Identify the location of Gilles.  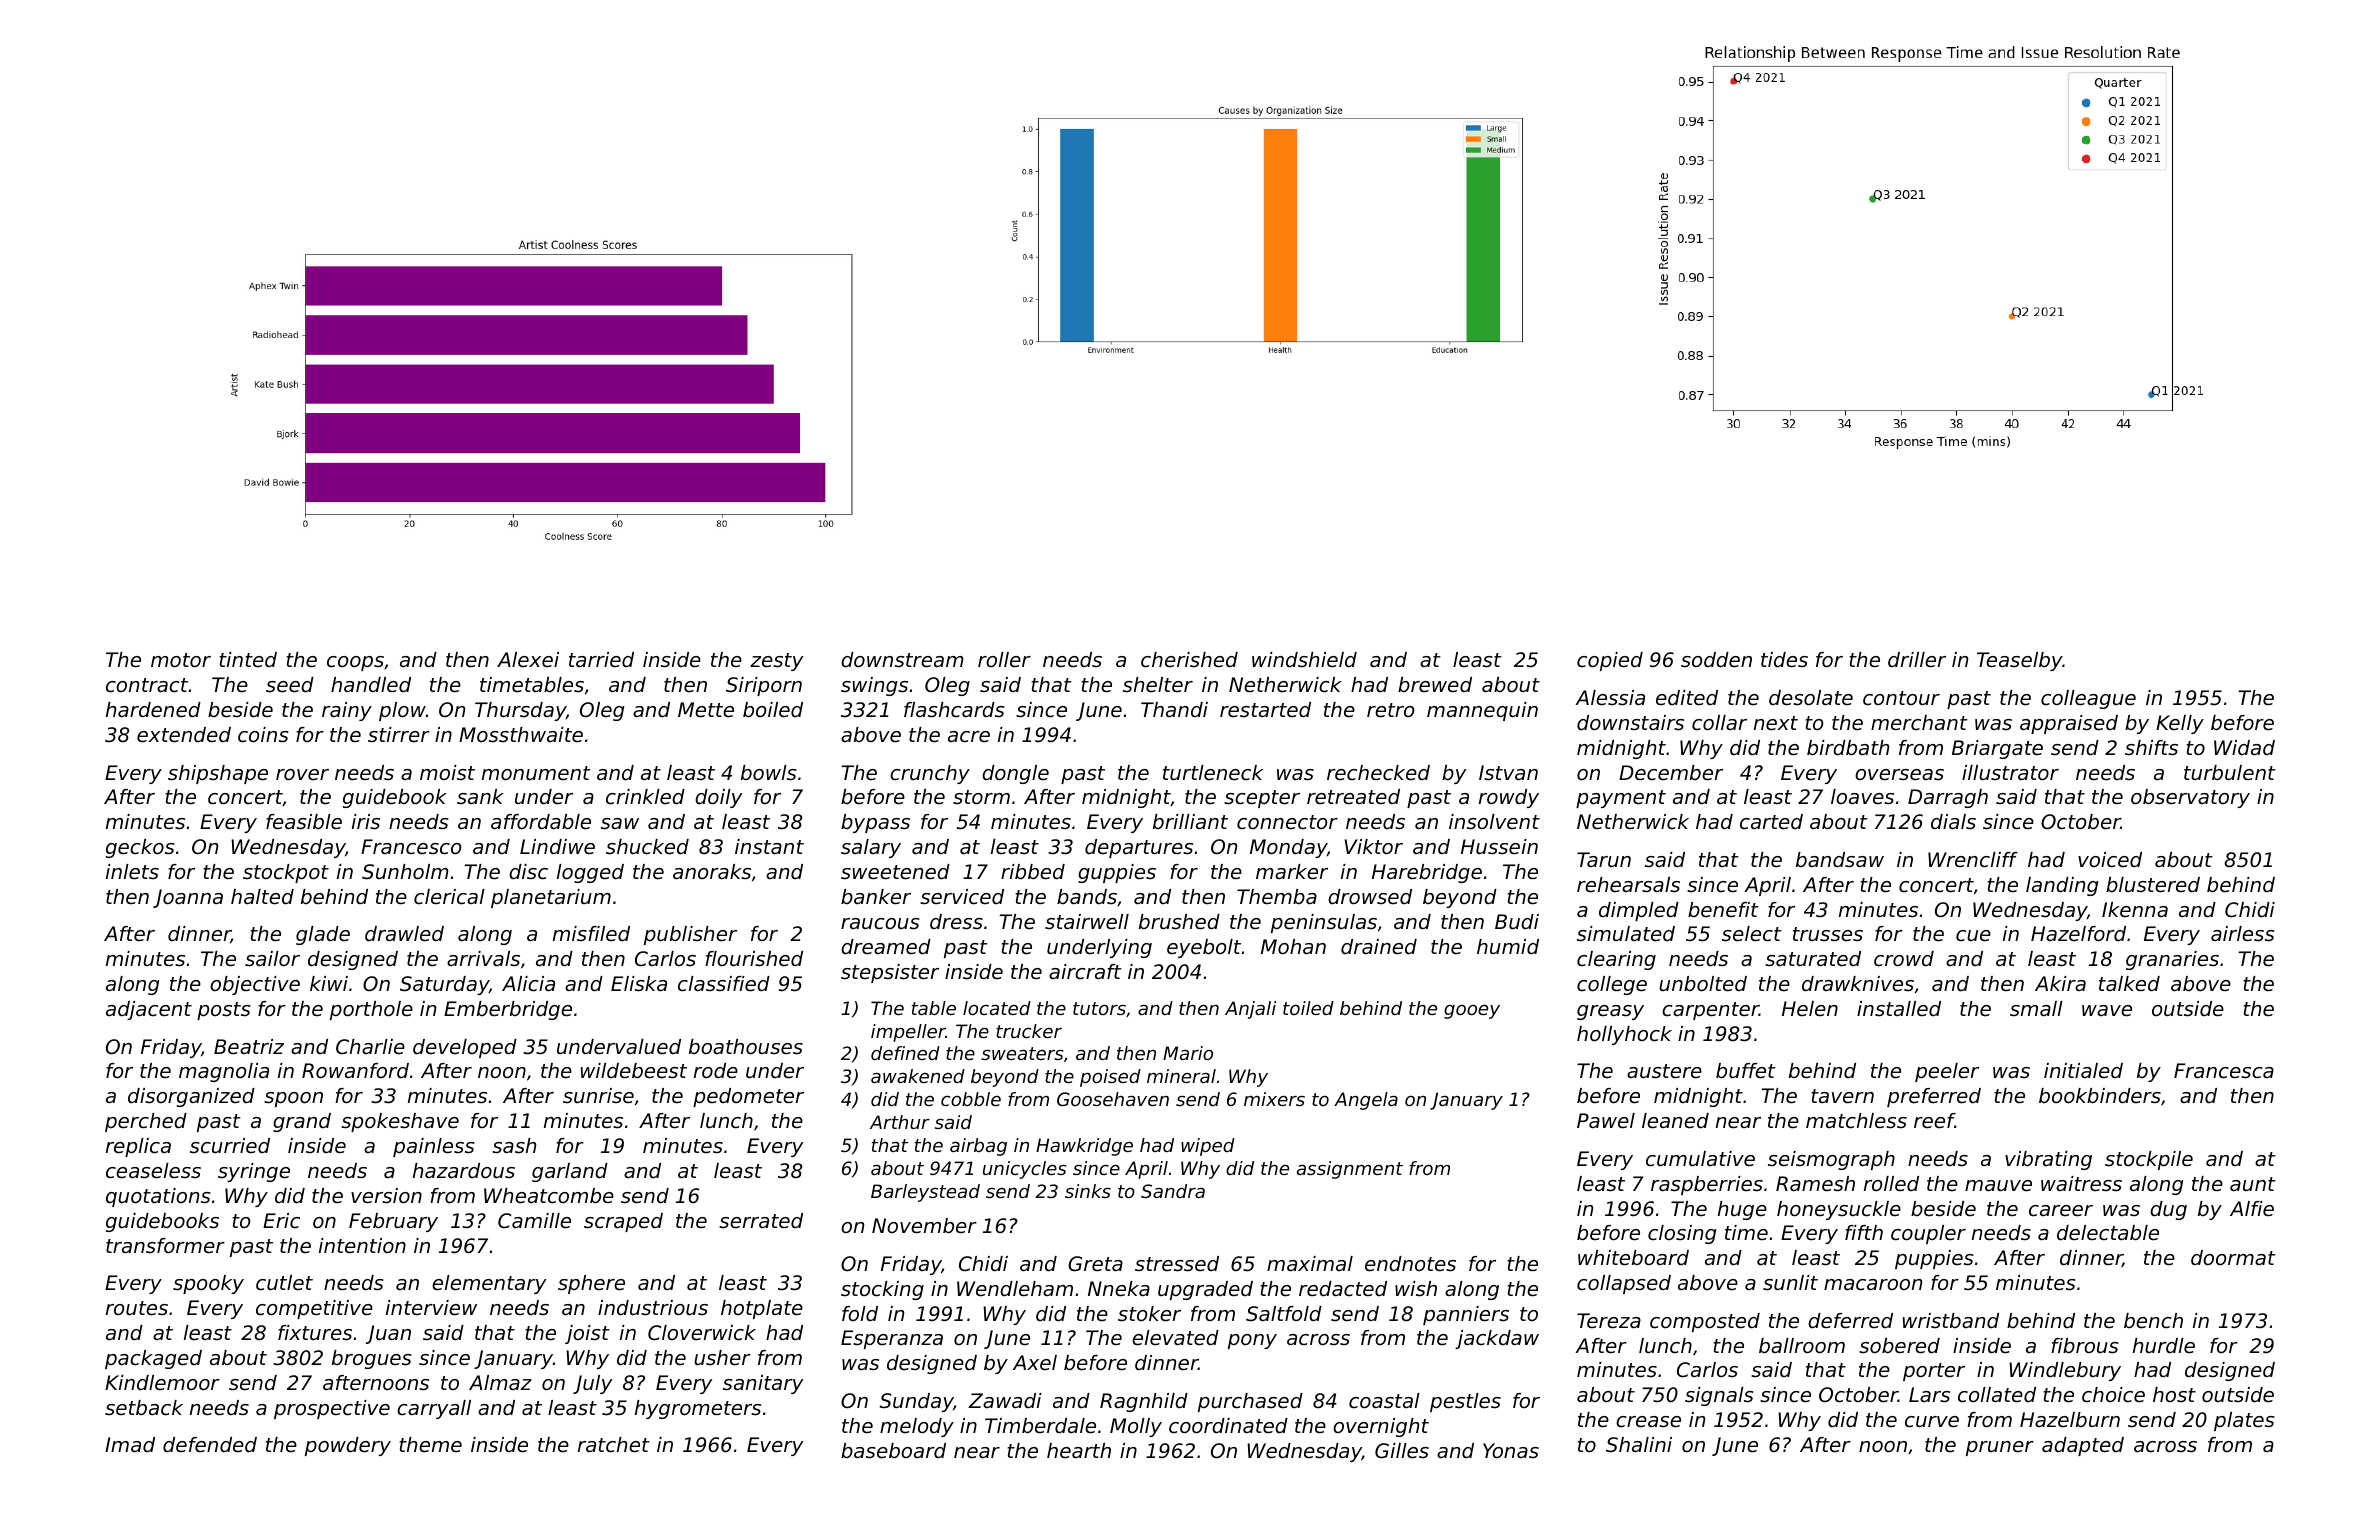
(1402, 1451).
